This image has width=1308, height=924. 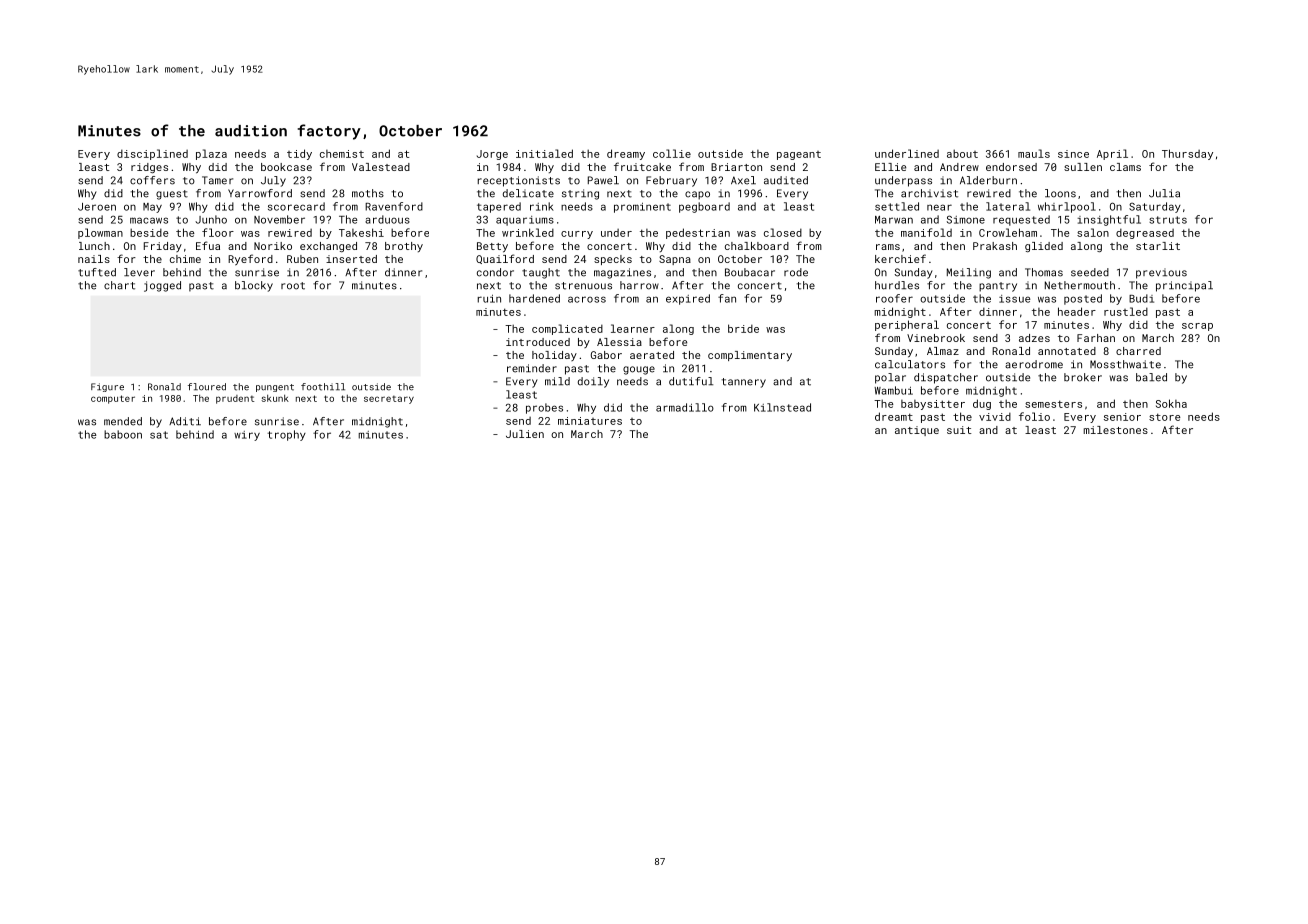 I want to click on pedestrian, so click(x=698, y=233).
